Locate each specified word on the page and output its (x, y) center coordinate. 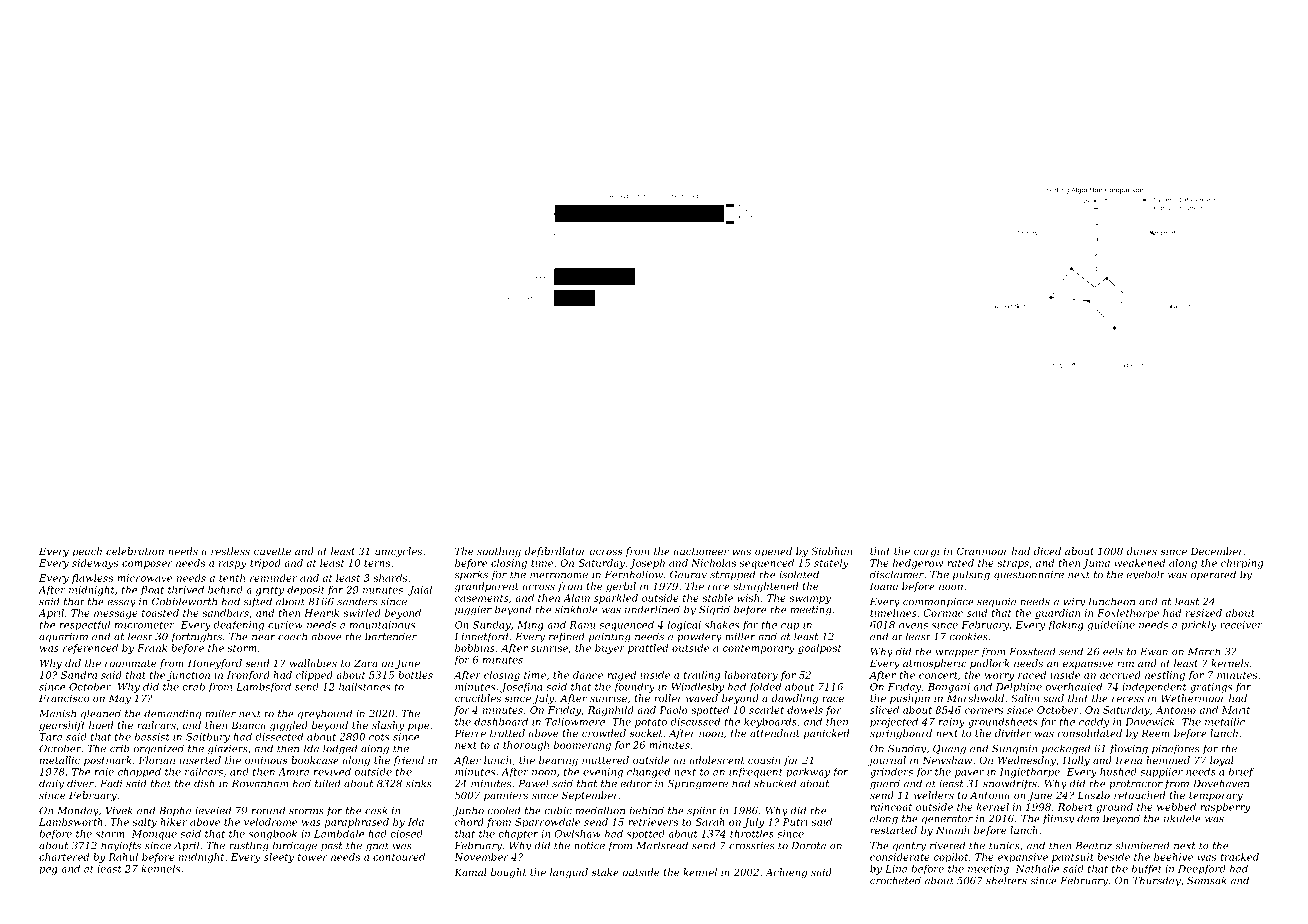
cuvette (272, 551)
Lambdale (339, 834)
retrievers (653, 822)
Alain (576, 598)
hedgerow (918, 564)
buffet (1147, 870)
